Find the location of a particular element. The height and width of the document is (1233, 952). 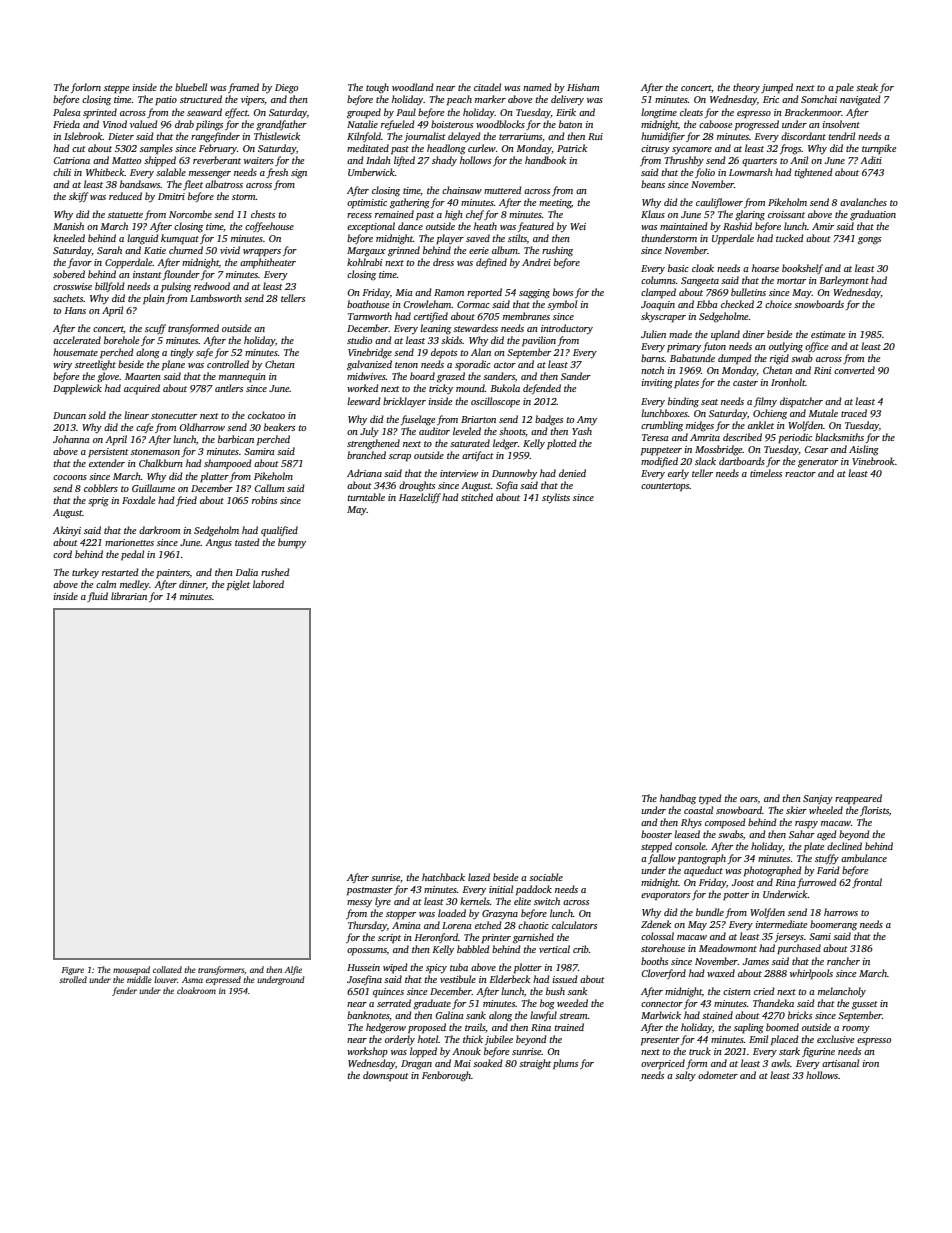

valued is located at coordinates (144, 124).
